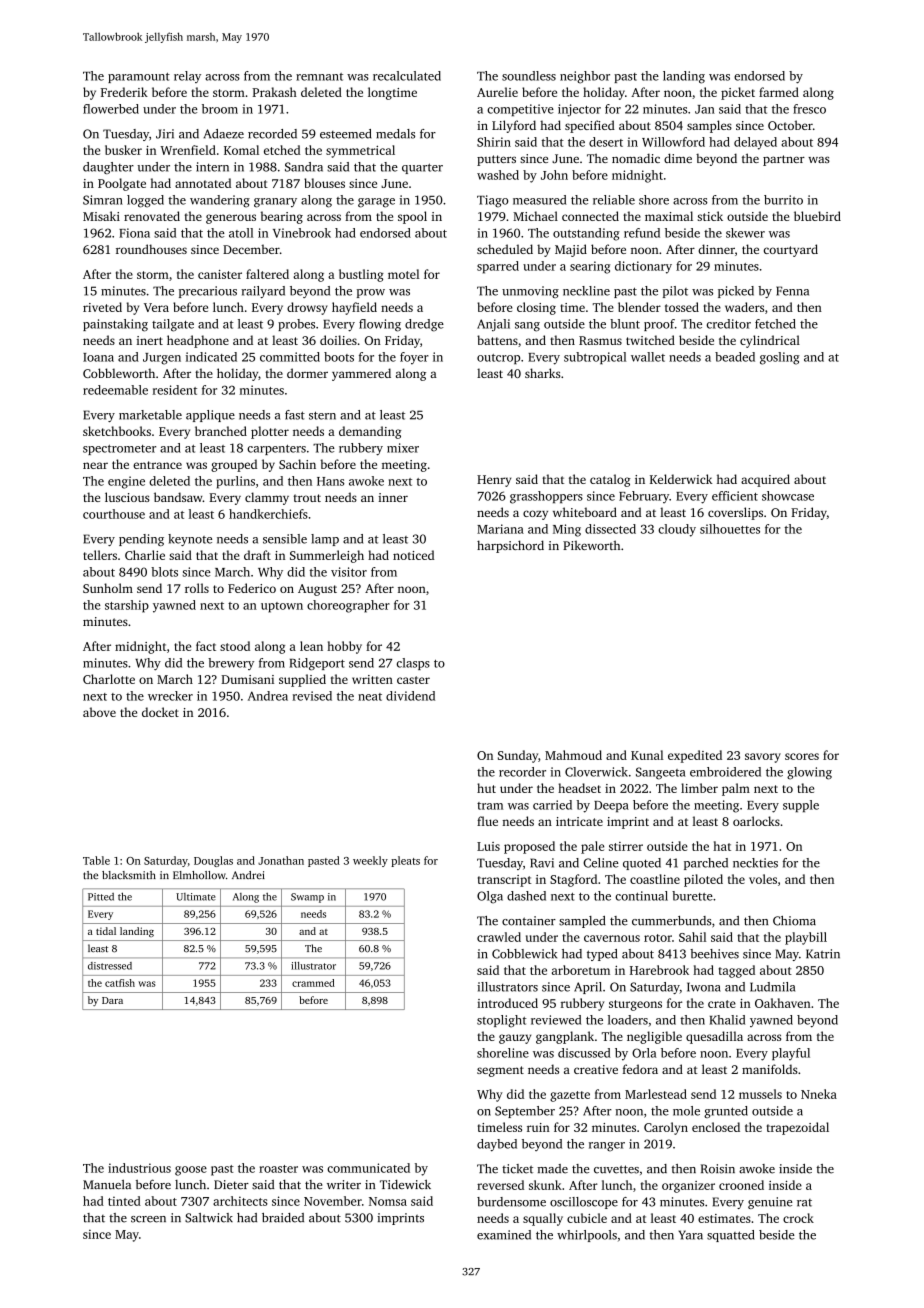  I want to click on mixer, so click(403, 448).
